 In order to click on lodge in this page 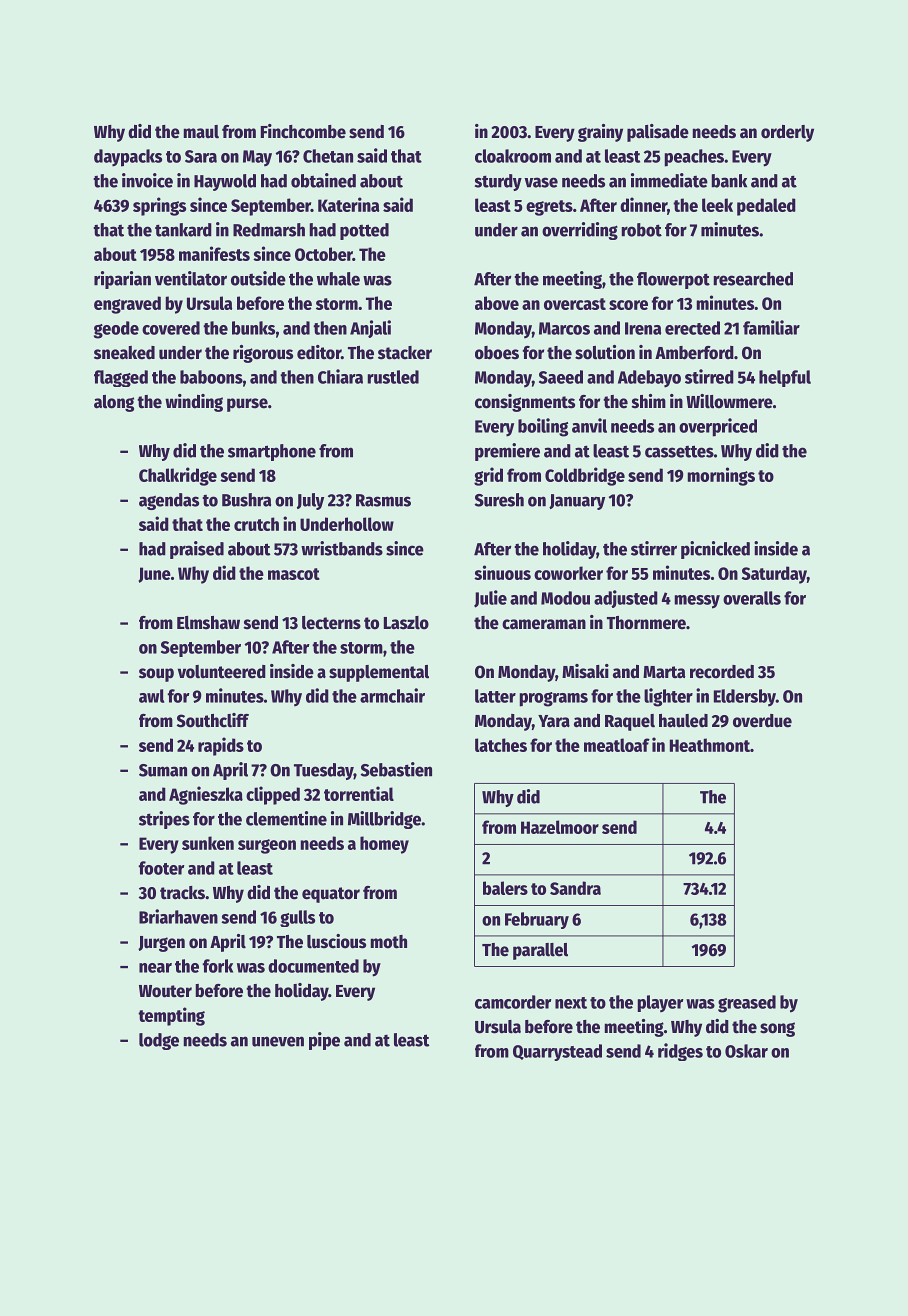, I will do `click(159, 1041)`.
